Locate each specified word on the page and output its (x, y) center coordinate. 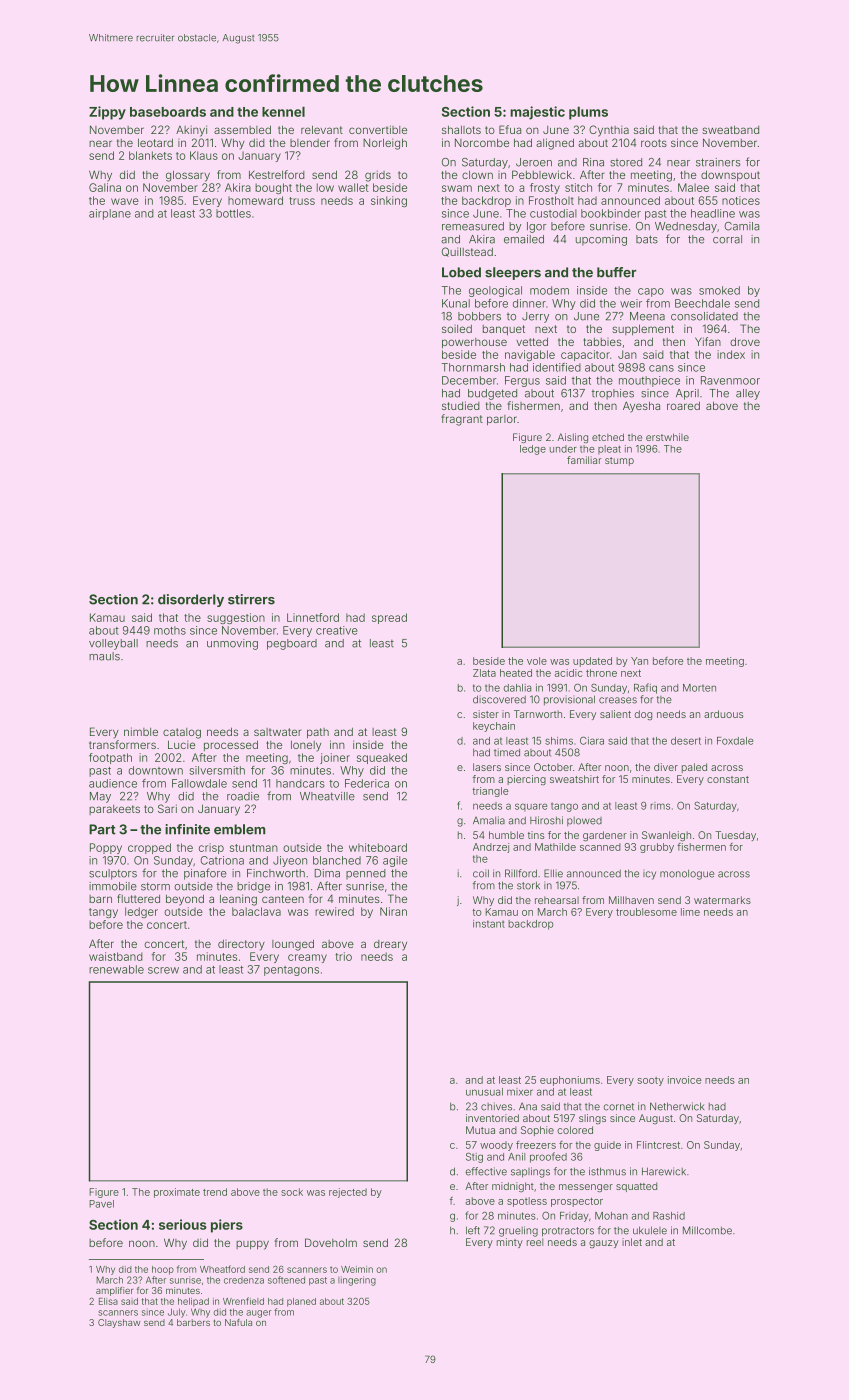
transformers (122, 744)
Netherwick (677, 1106)
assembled (242, 129)
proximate (177, 1193)
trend (215, 1192)
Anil (516, 1157)
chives (496, 1106)
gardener (605, 836)
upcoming (601, 240)
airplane (110, 214)
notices (741, 200)
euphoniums (570, 1081)
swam (457, 188)
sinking (389, 201)
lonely (306, 746)
